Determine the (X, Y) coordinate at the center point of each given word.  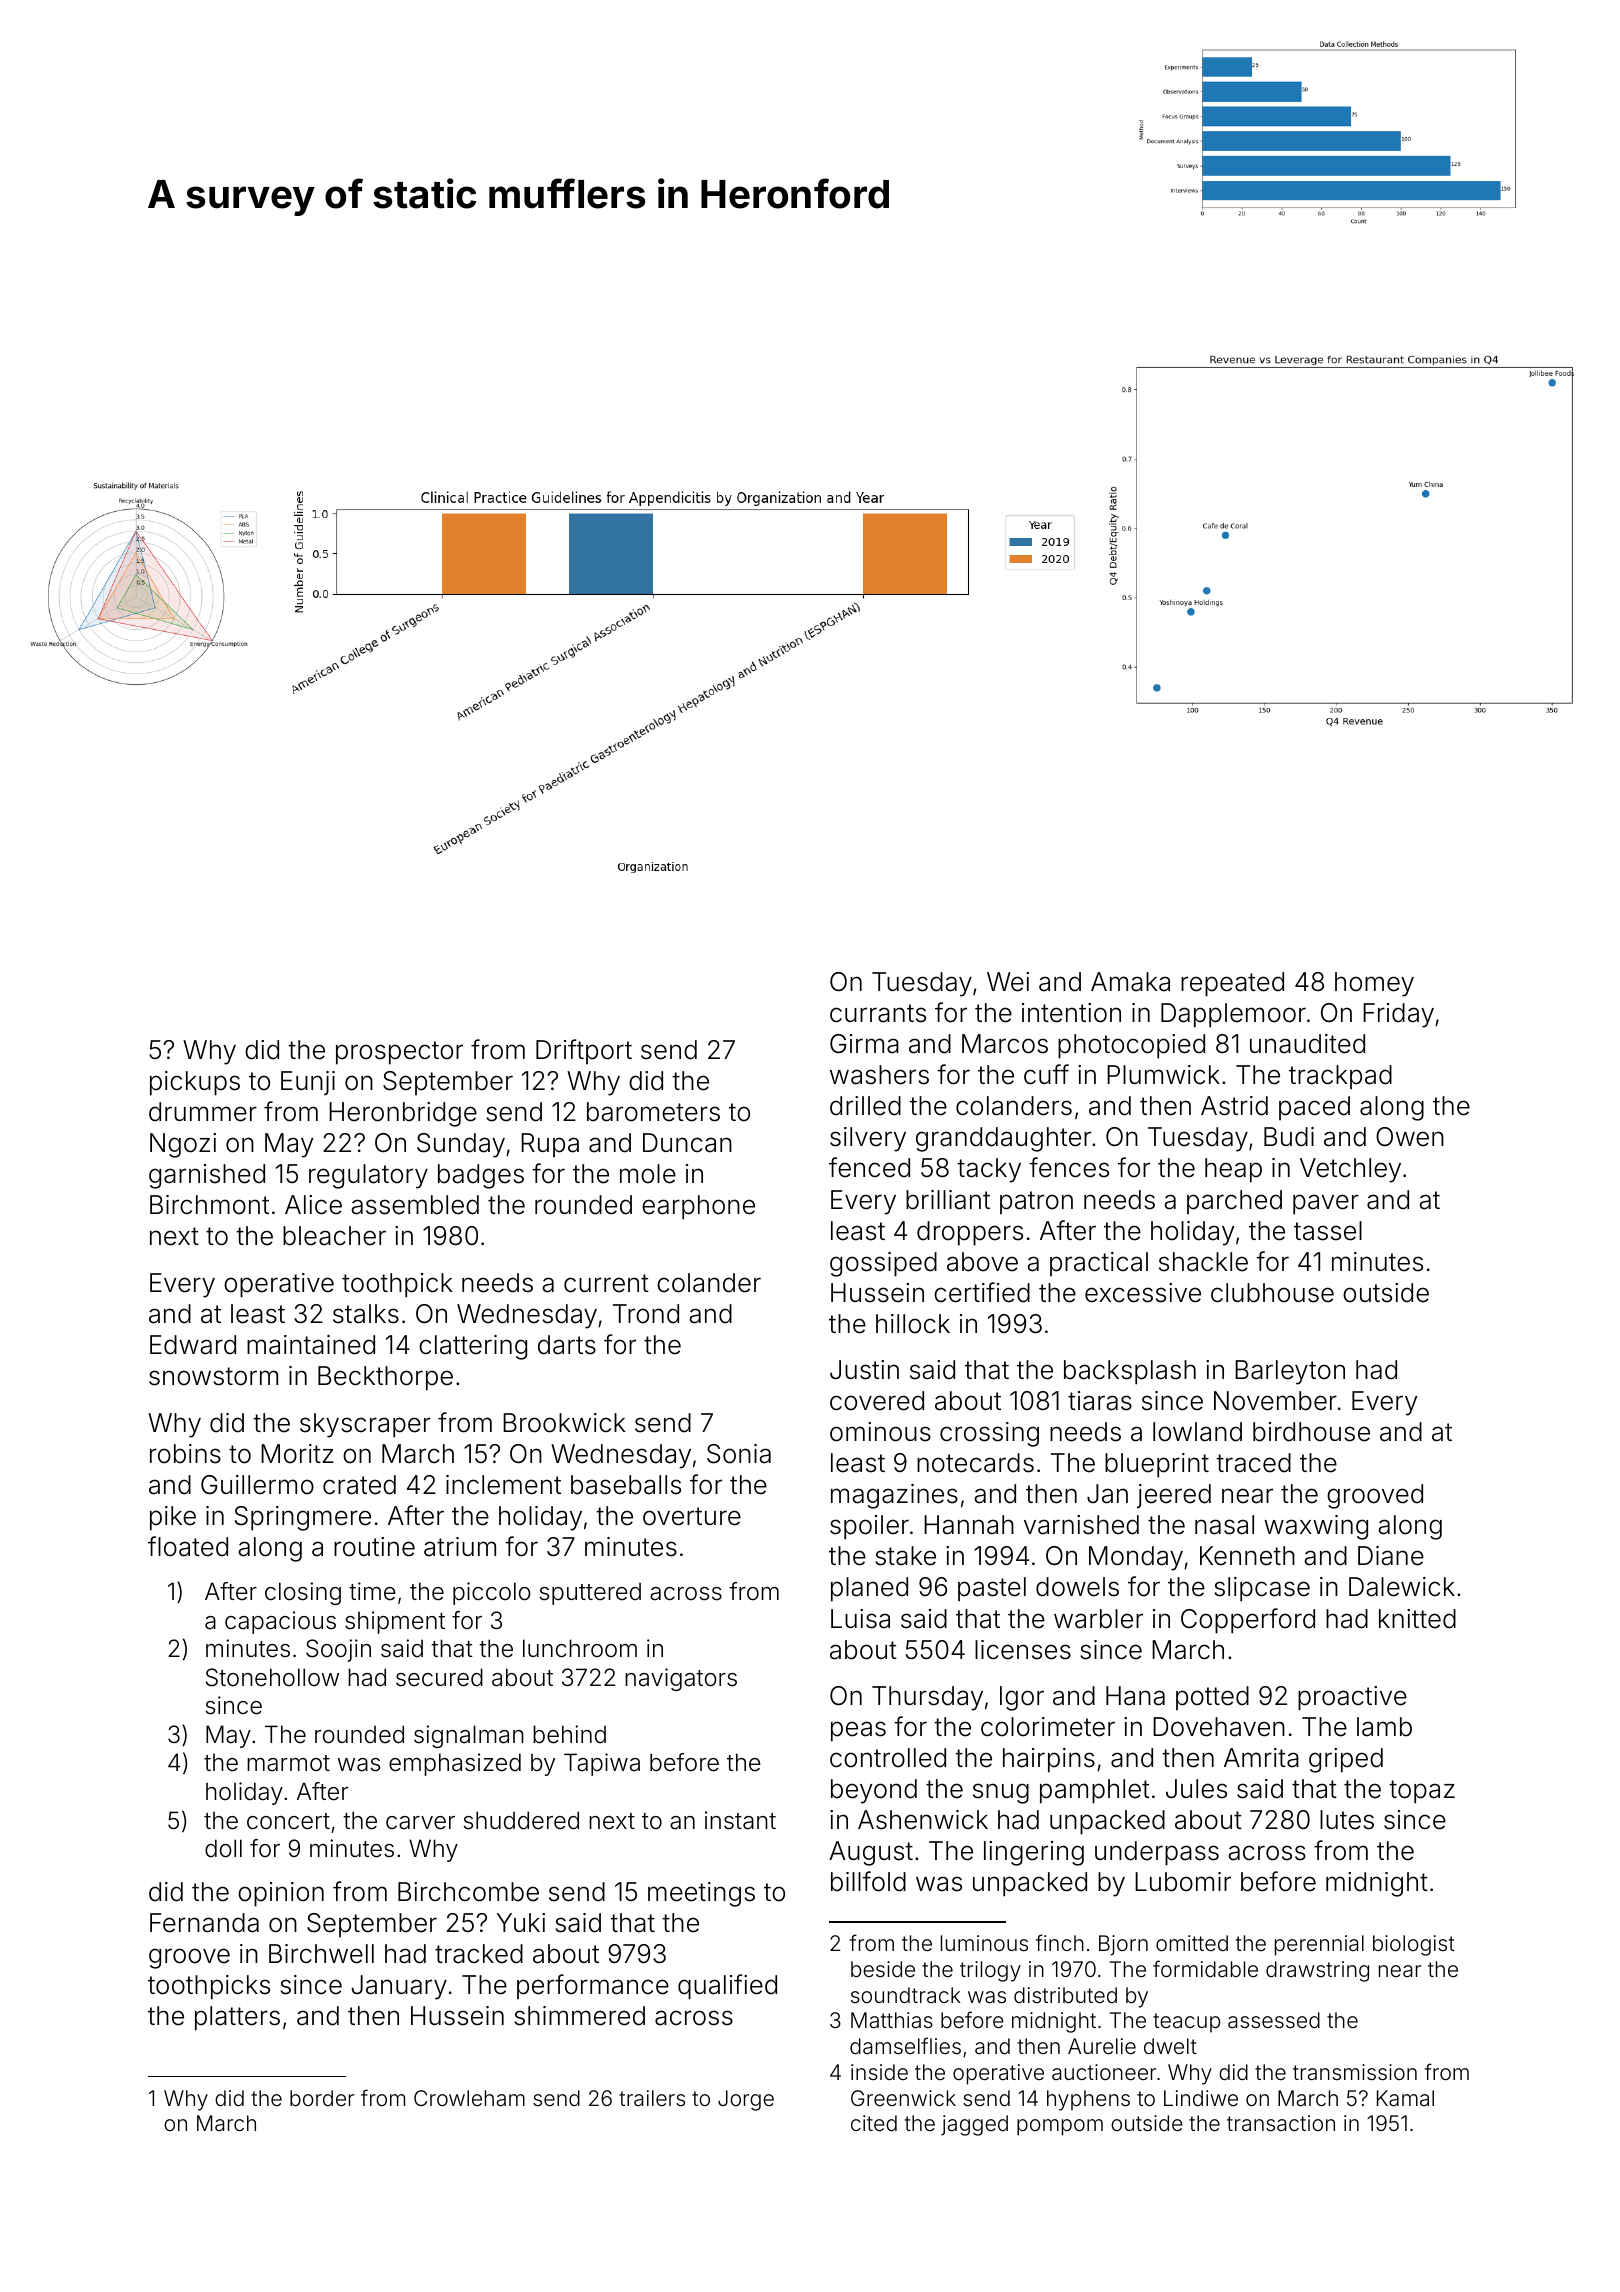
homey (1374, 984)
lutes (1347, 1820)
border (322, 2098)
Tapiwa (602, 1764)
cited (874, 2123)
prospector (399, 1053)
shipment (395, 1622)
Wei (1008, 982)
